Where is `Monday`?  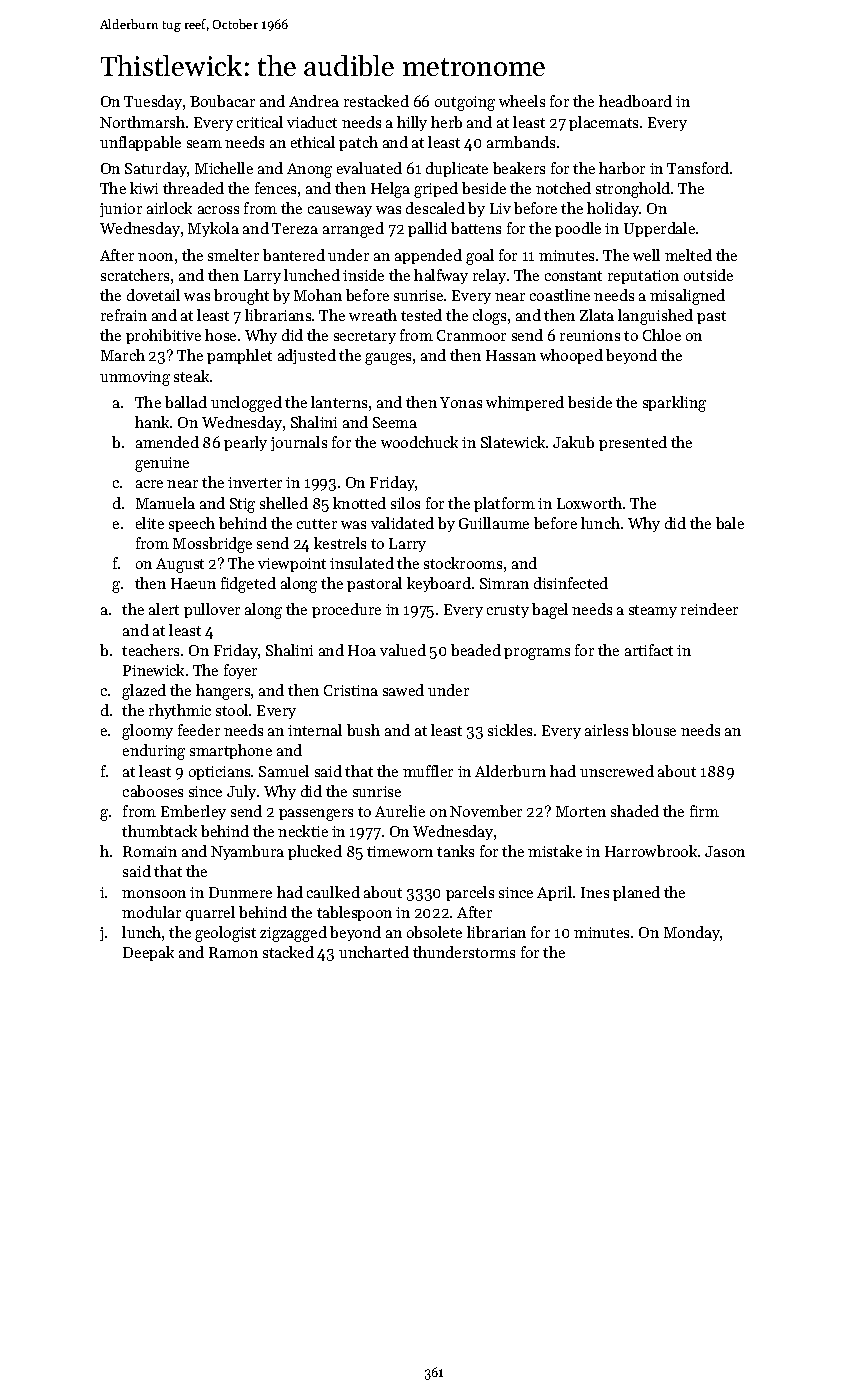 Monday is located at coordinates (692, 933).
